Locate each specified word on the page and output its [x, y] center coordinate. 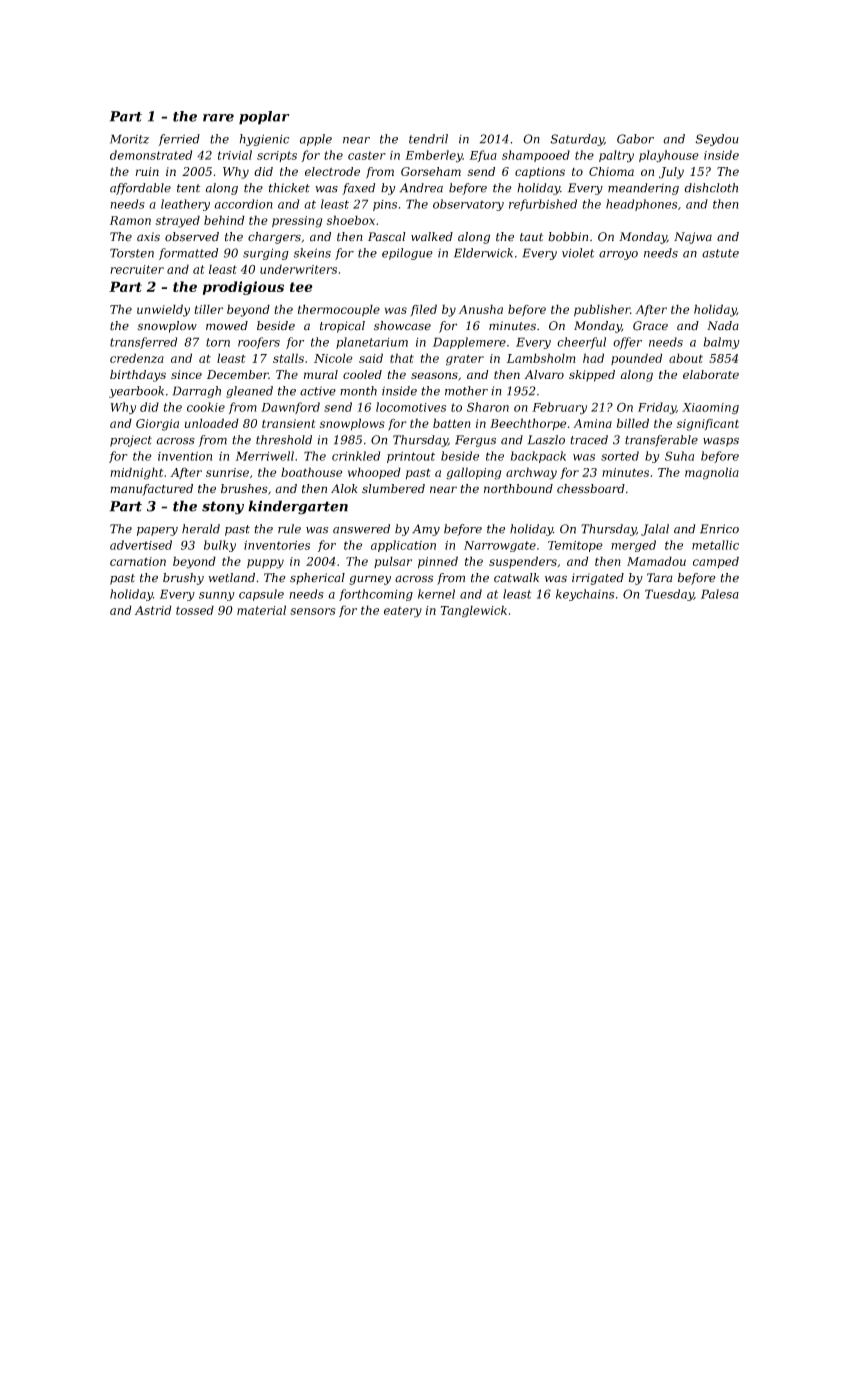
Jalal [655, 530]
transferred [143, 343]
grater [465, 360]
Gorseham [431, 171]
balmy [721, 343]
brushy [183, 579]
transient [288, 423]
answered [361, 529]
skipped [592, 376]
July [671, 173]
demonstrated [151, 155]
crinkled [356, 456]
